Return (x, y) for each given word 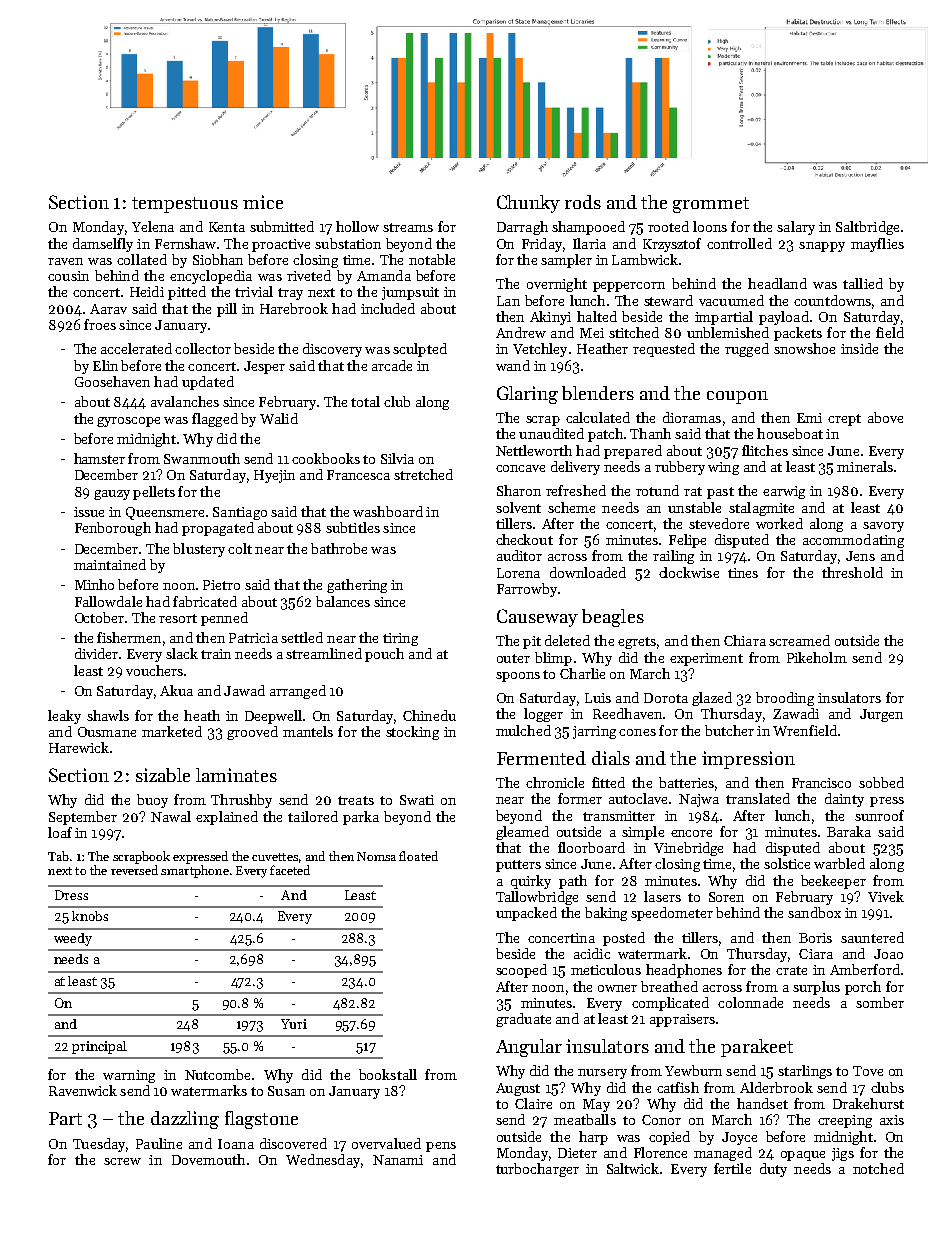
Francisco (821, 783)
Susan (286, 1091)
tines (743, 573)
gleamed (522, 833)
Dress (71, 895)
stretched (423, 474)
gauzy (112, 495)
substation (348, 243)
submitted (282, 226)
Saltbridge (867, 228)
